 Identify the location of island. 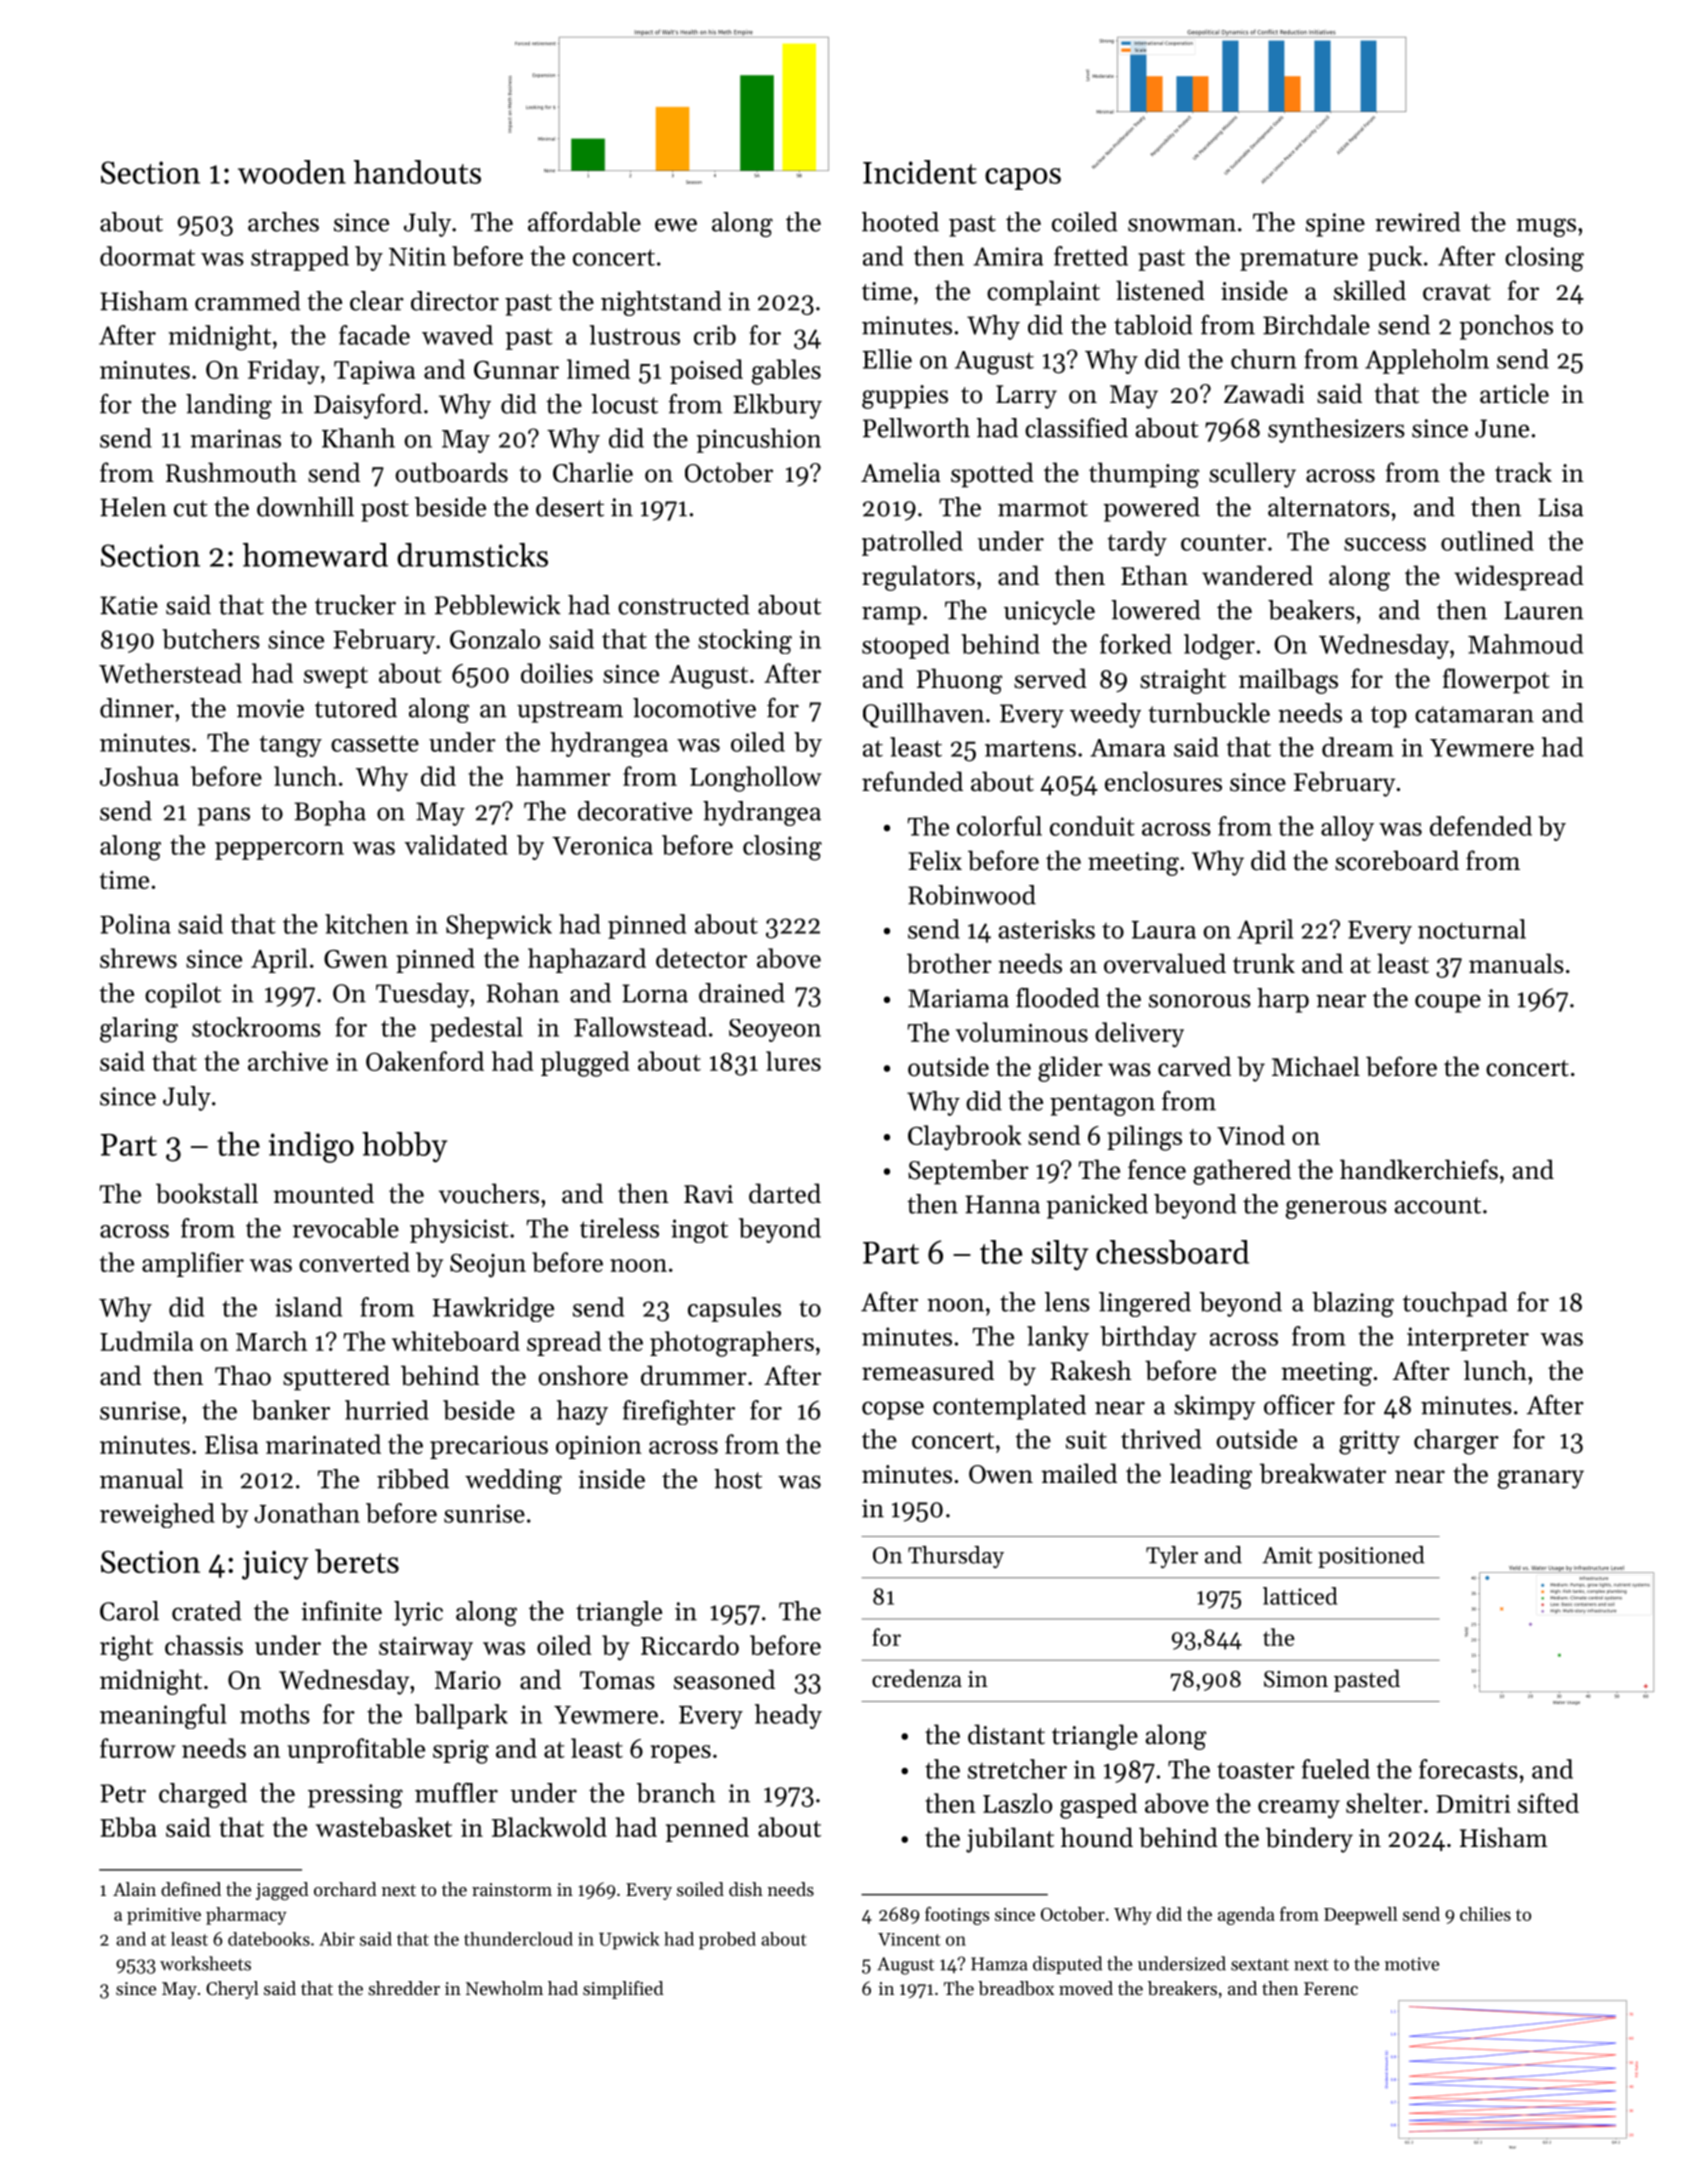
(308, 1307).
